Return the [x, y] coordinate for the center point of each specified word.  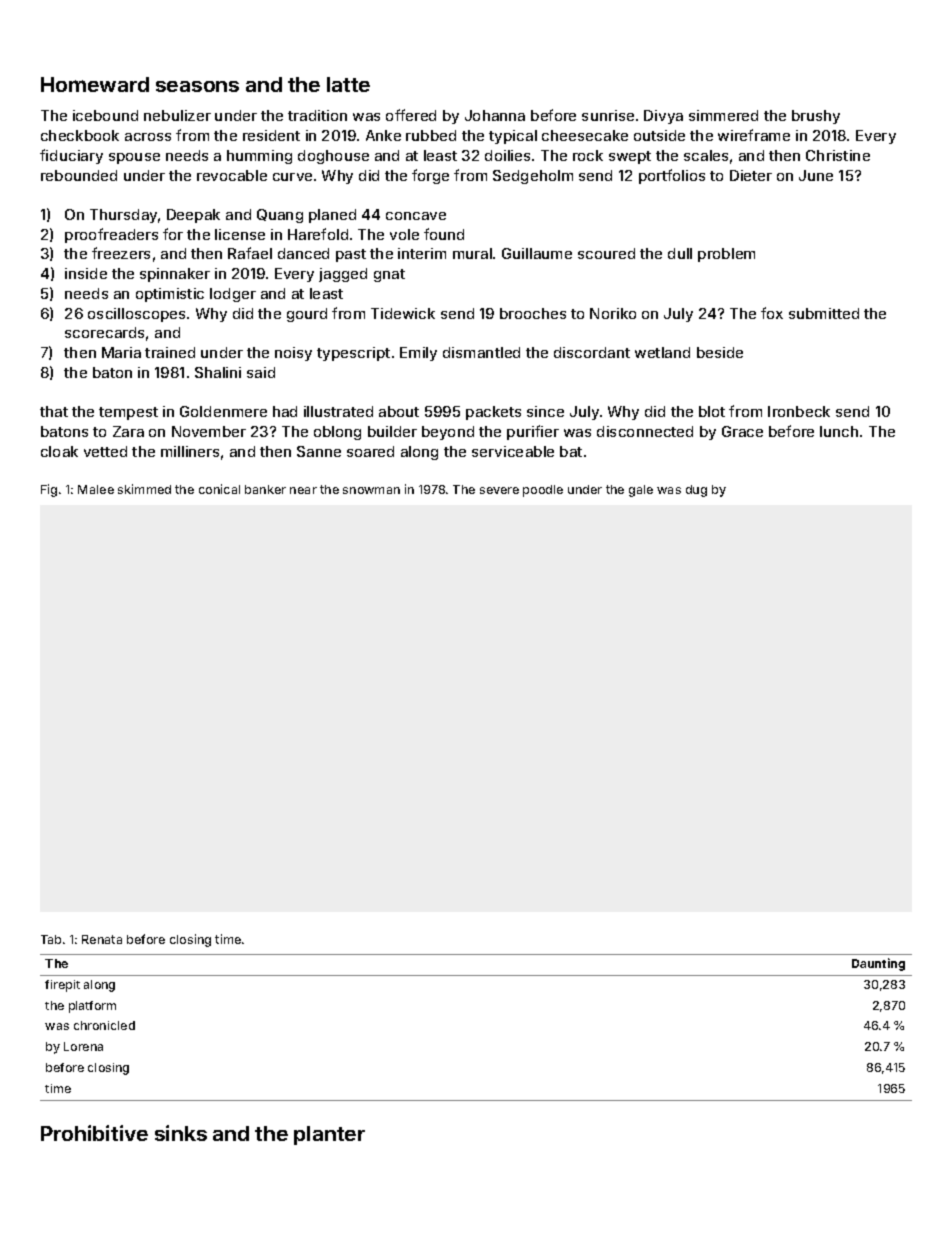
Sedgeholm [533, 177]
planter [329, 1135]
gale [641, 491]
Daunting [878, 964]
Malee [96, 489]
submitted [824, 313]
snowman [371, 490]
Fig [49, 490]
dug [696, 491]
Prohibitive [94, 1133]
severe [499, 490]
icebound [105, 115]
